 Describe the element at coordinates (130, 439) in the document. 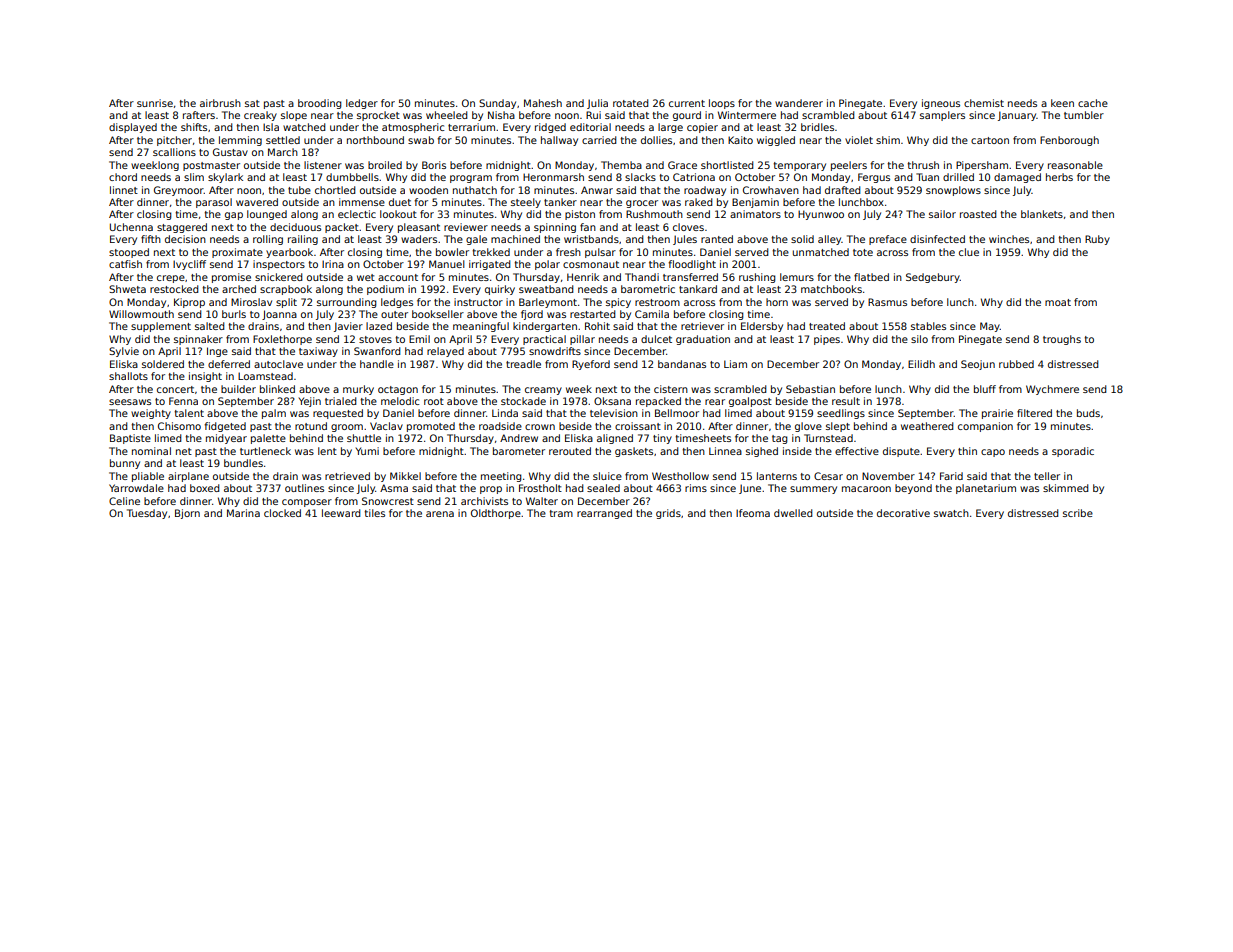

I see `Baptiste` at that location.
